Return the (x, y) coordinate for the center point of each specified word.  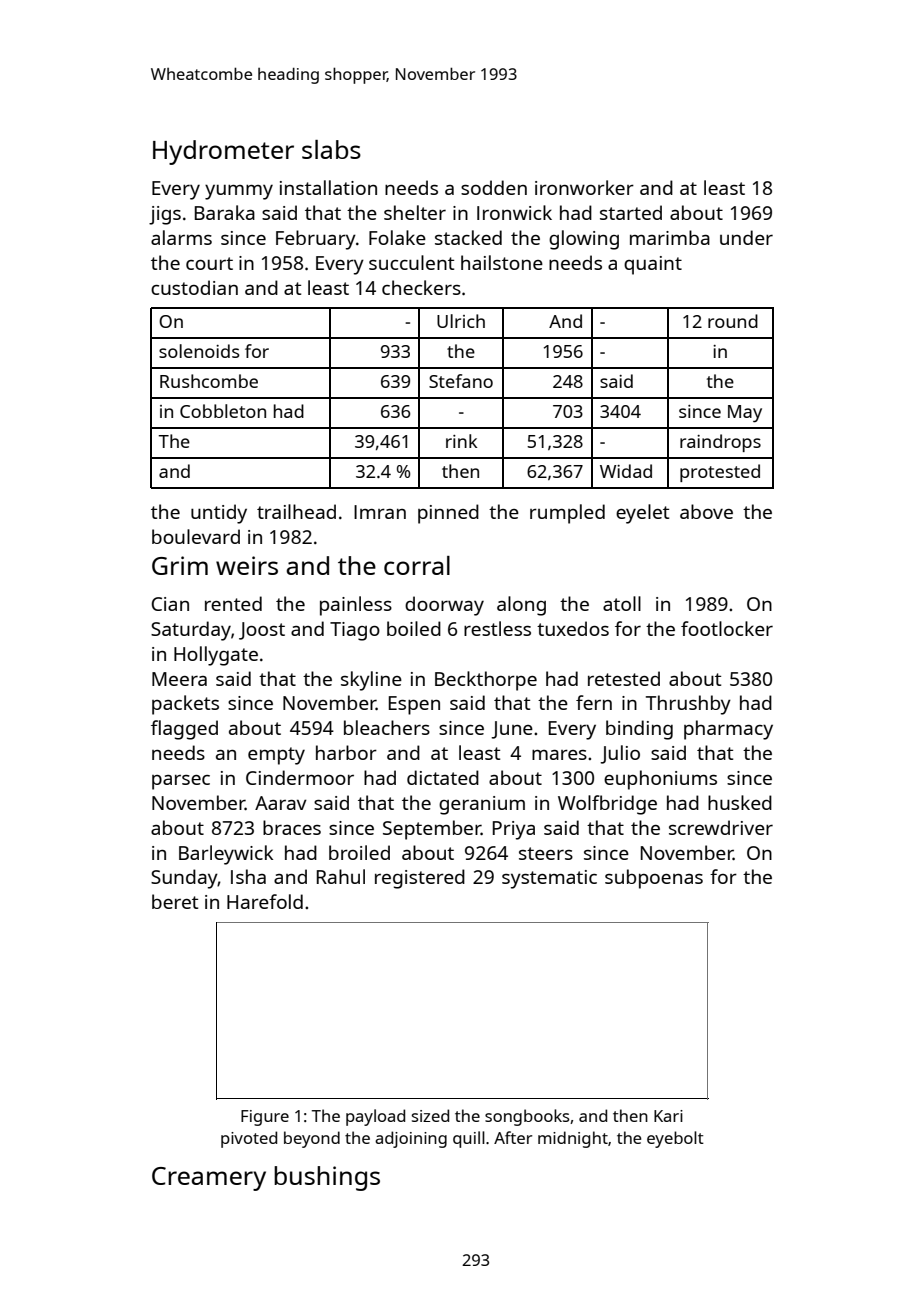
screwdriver (721, 827)
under (746, 237)
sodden (494, 187)
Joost (262, 631)
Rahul (341, 876)
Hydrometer (223, 152)
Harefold (265, 901)
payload (375, 1117)
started (631, 212)
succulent (411, 262)
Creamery (209, 1179)
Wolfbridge (607, 805)
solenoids (199, 351)
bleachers (387, 727)
